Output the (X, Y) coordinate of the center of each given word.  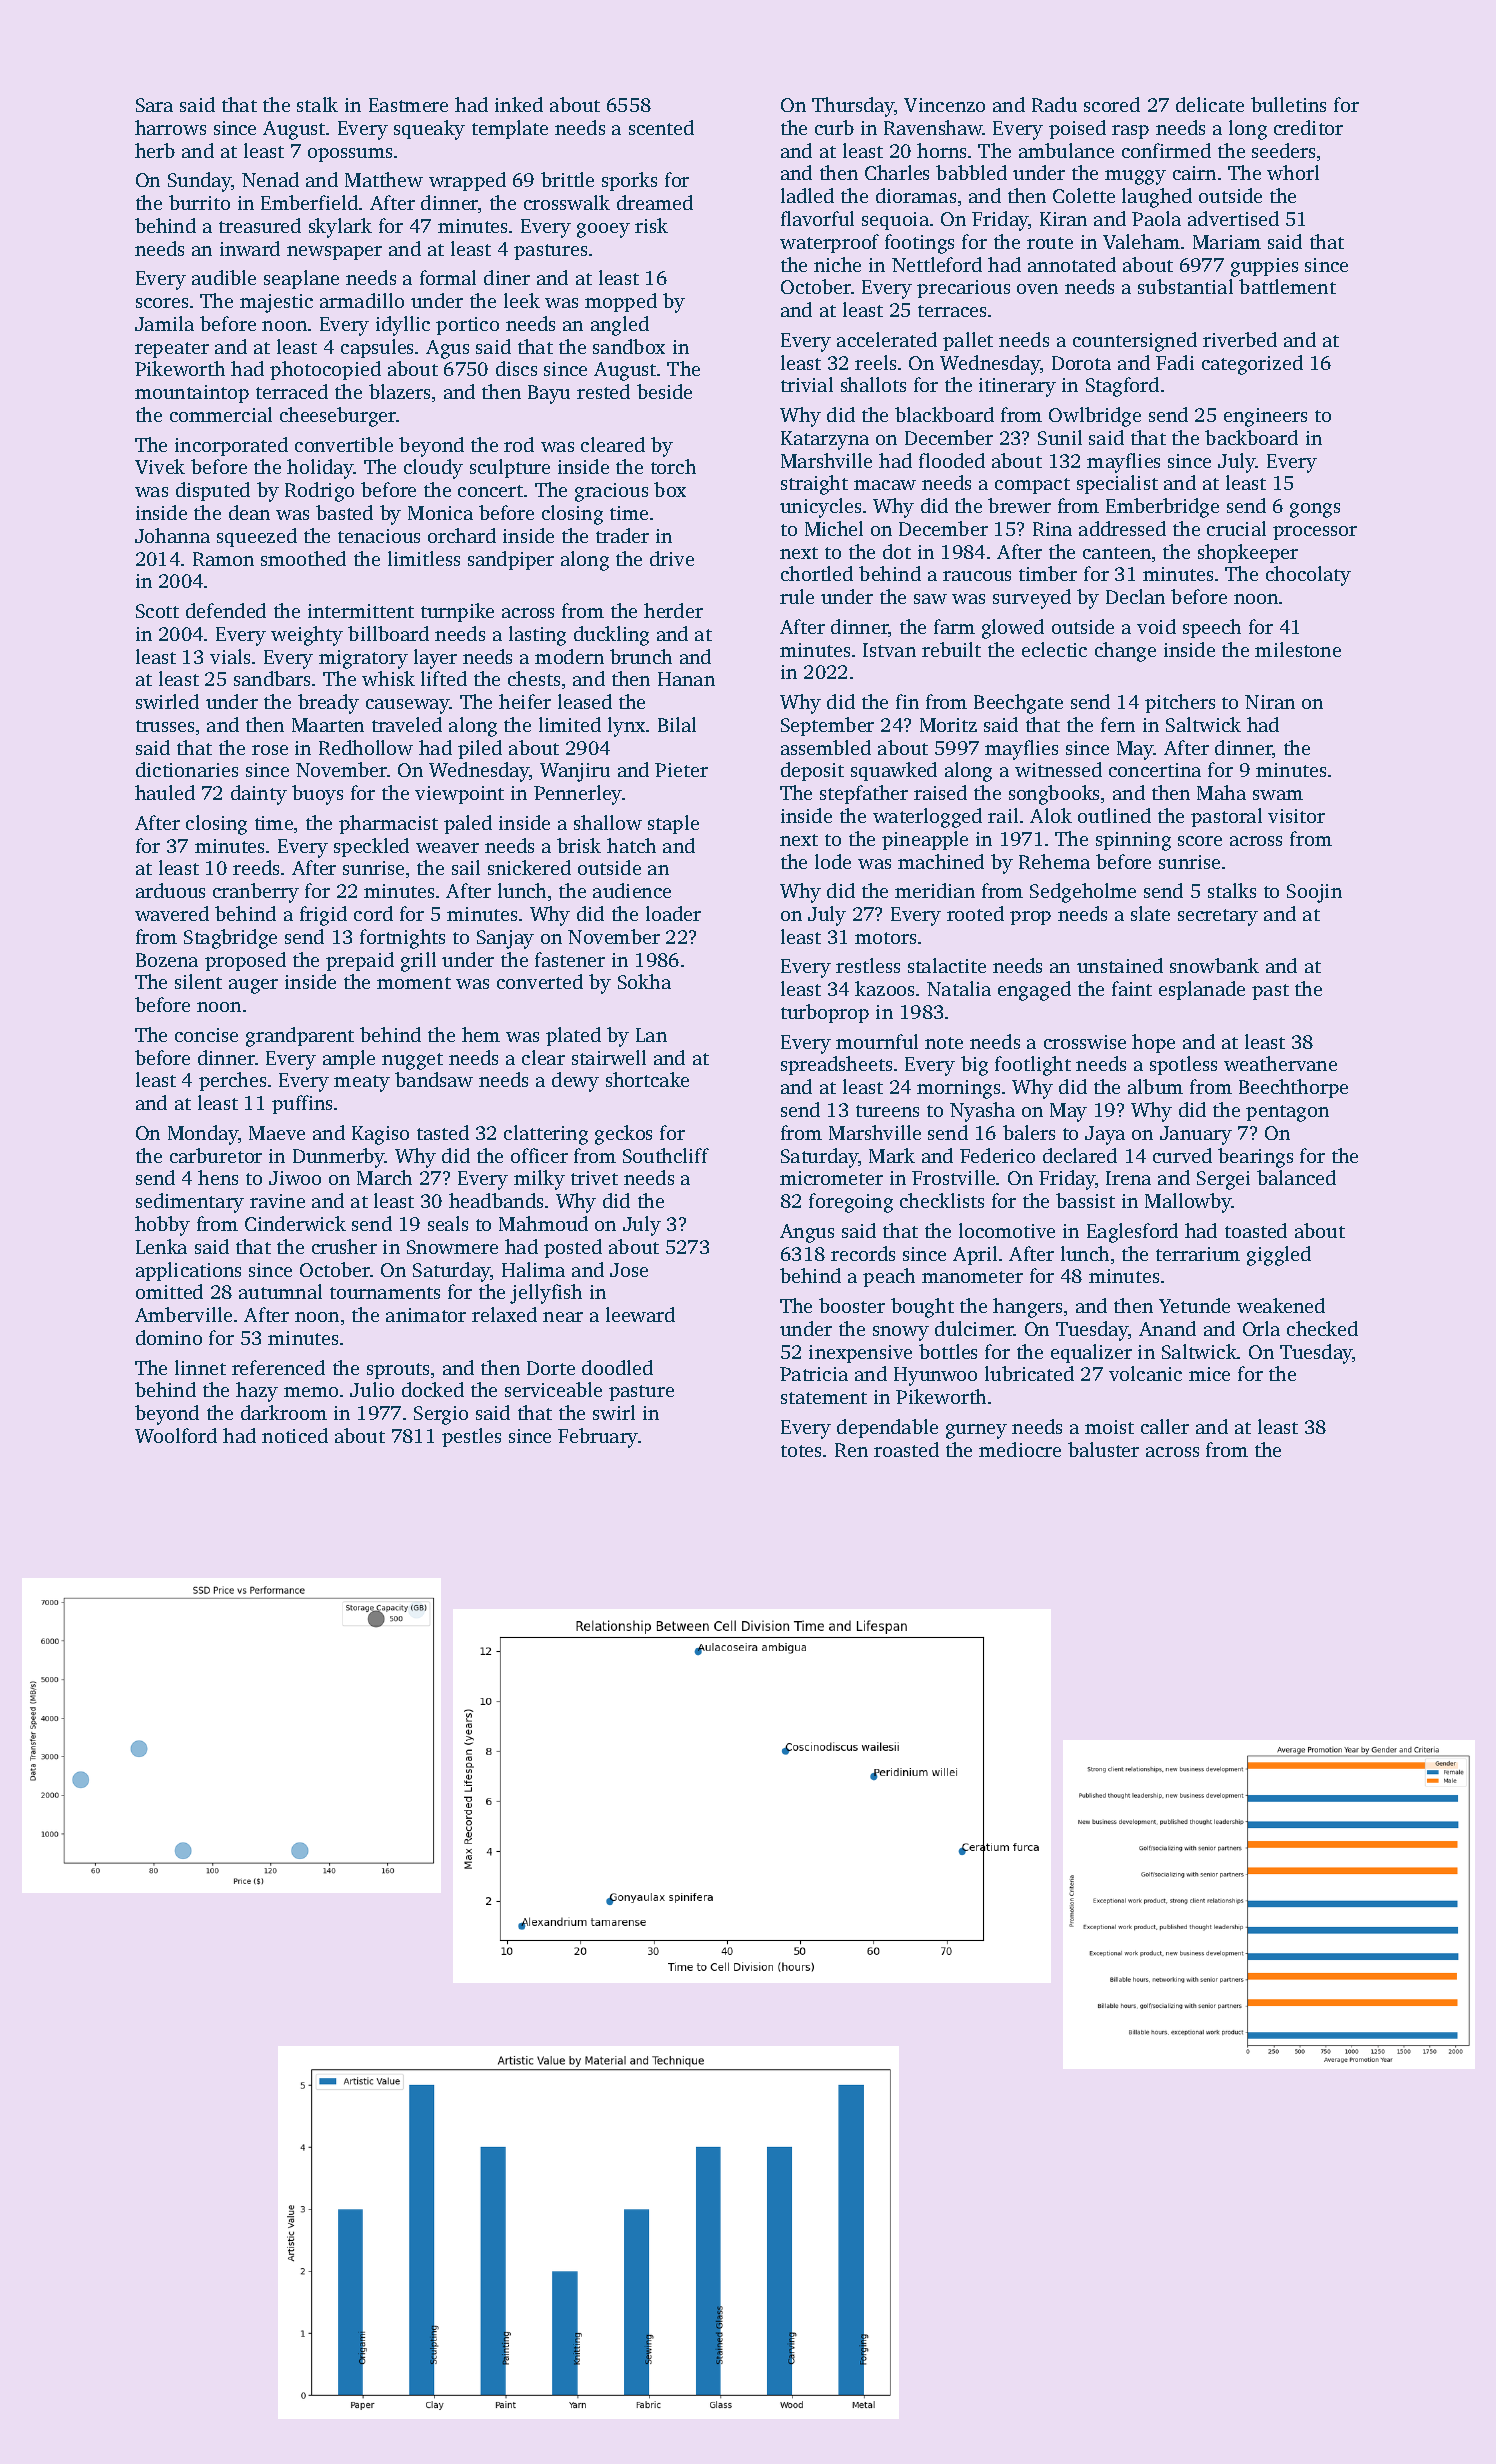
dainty (259, 795)
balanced (1296, 1177)
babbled (971, 172)
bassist (1085, 1200)
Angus (807, 1233)
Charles (897, 172)
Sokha (644, 981)
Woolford (176, 1435)
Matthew (384, 179)
